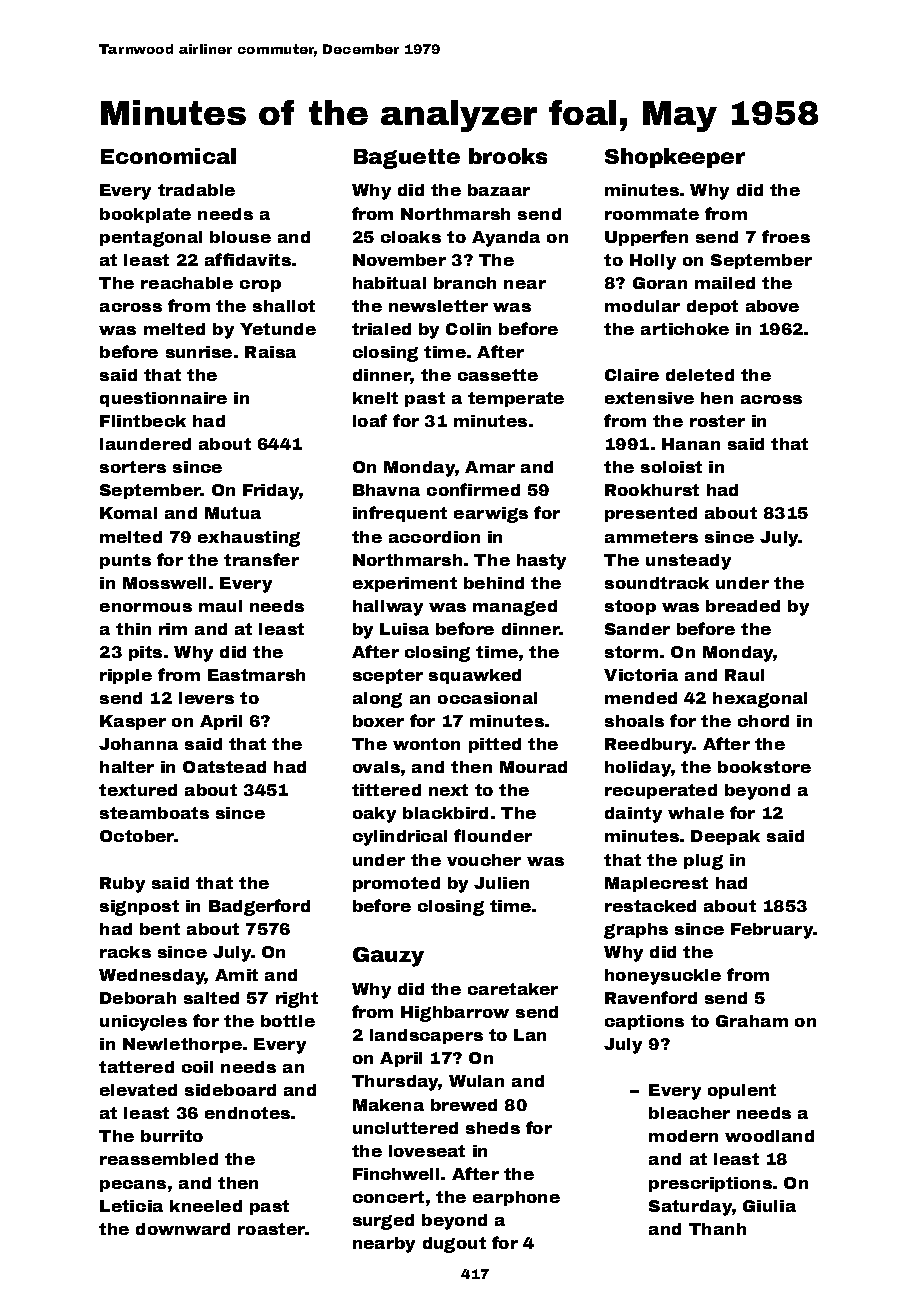  What do you see at coordinates (717, 1229) in the image?
I see `Thanh` at bounding box center [717, 1229].
